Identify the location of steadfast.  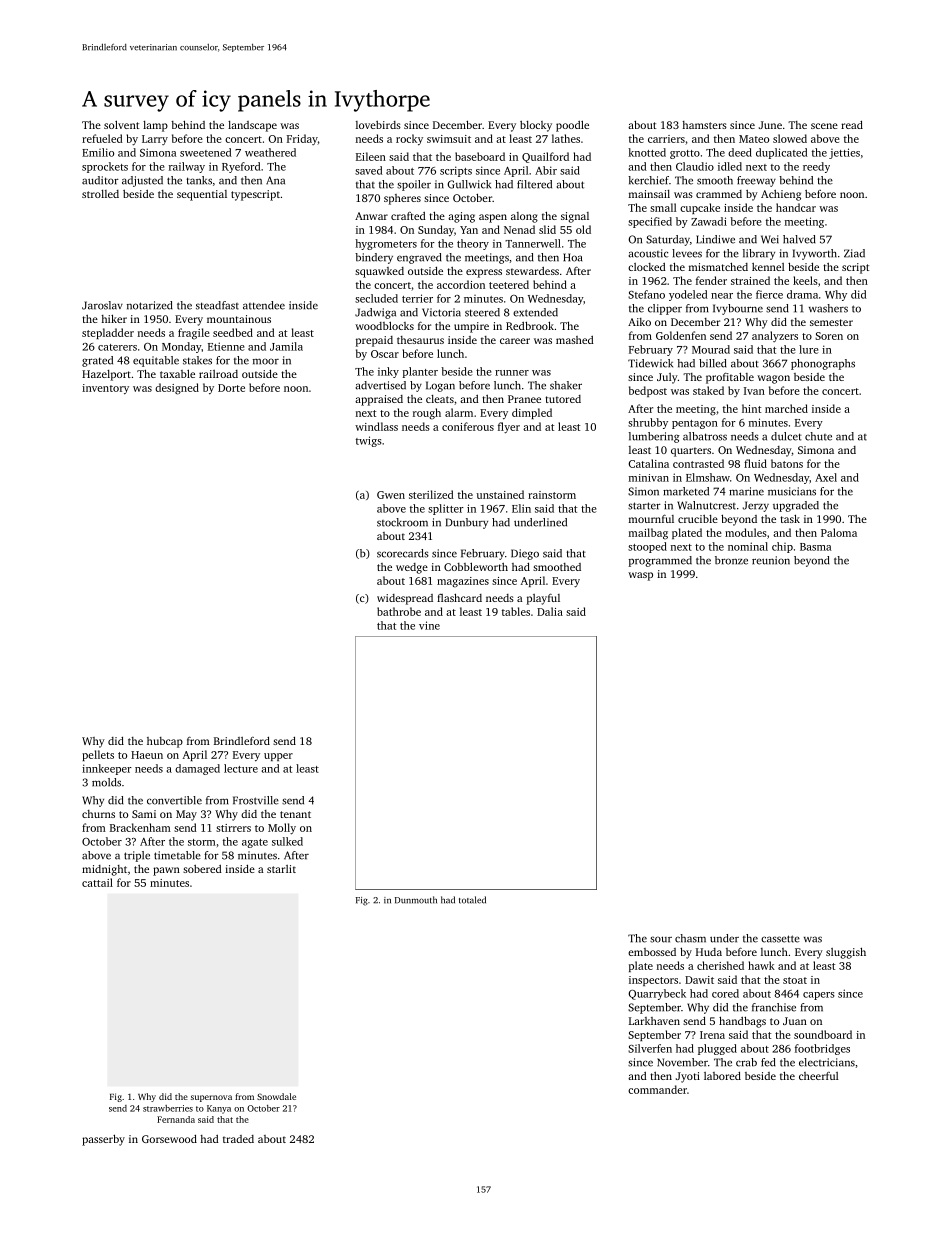
(217, 305).
